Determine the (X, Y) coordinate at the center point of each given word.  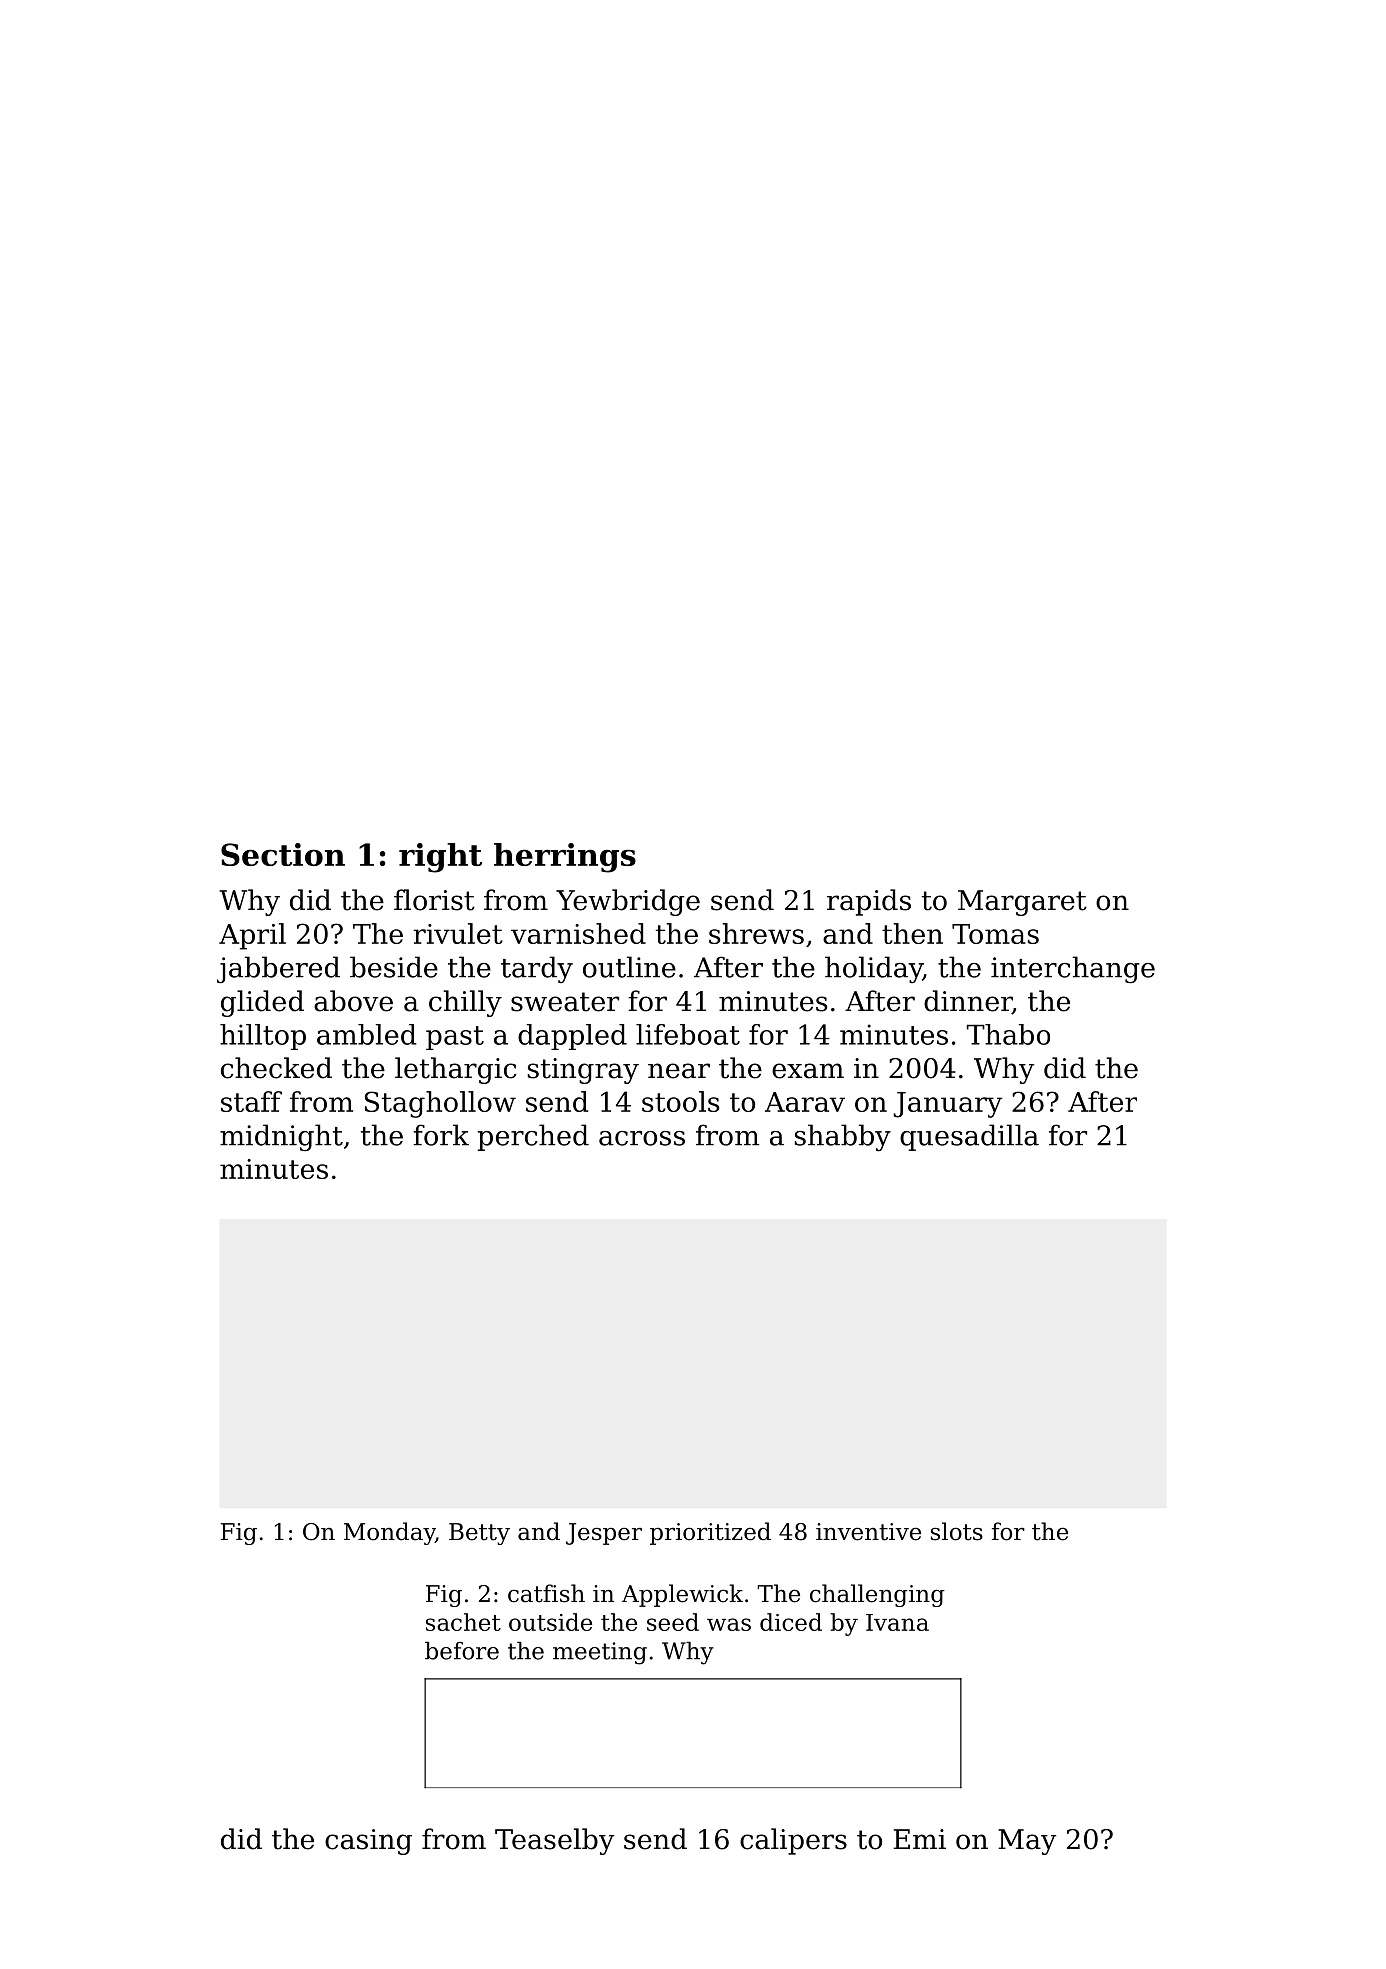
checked (276, 1068)
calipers (793, 1841)
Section (283, 854)
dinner (968, 1002)
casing (368, 1842)
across (642, 1138)
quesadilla (969, 1137)
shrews (756, 933)
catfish (546, 1593)
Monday (389, 1533)
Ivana (897, 1622)
